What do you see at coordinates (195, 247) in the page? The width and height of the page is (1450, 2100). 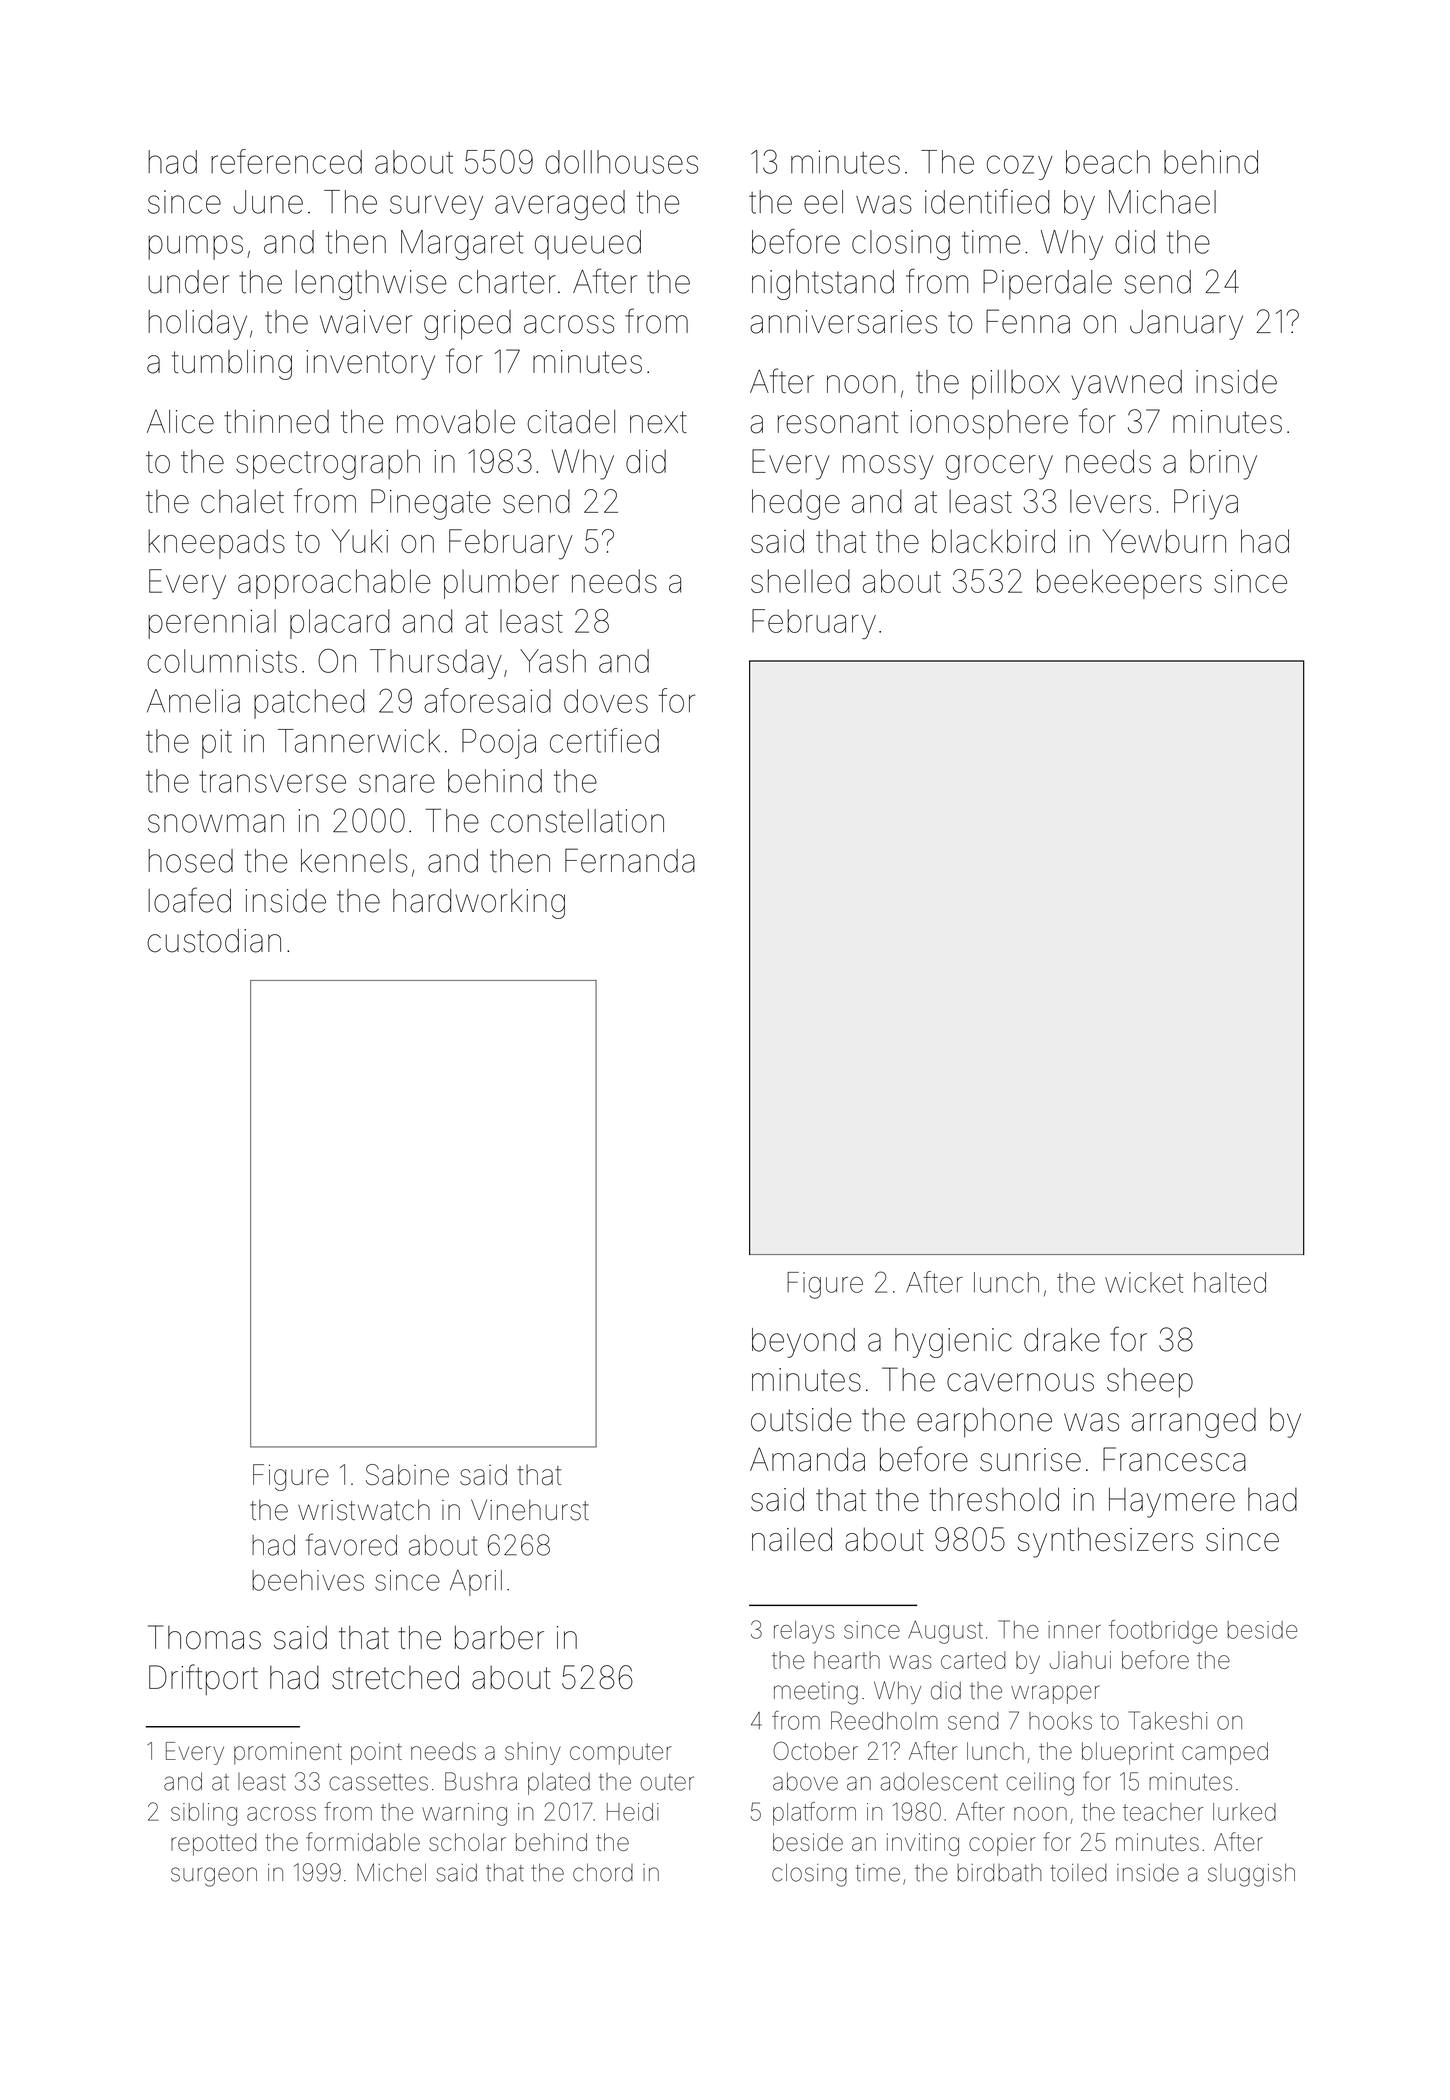 I see `pumps` at bounding box center [195, 247].
